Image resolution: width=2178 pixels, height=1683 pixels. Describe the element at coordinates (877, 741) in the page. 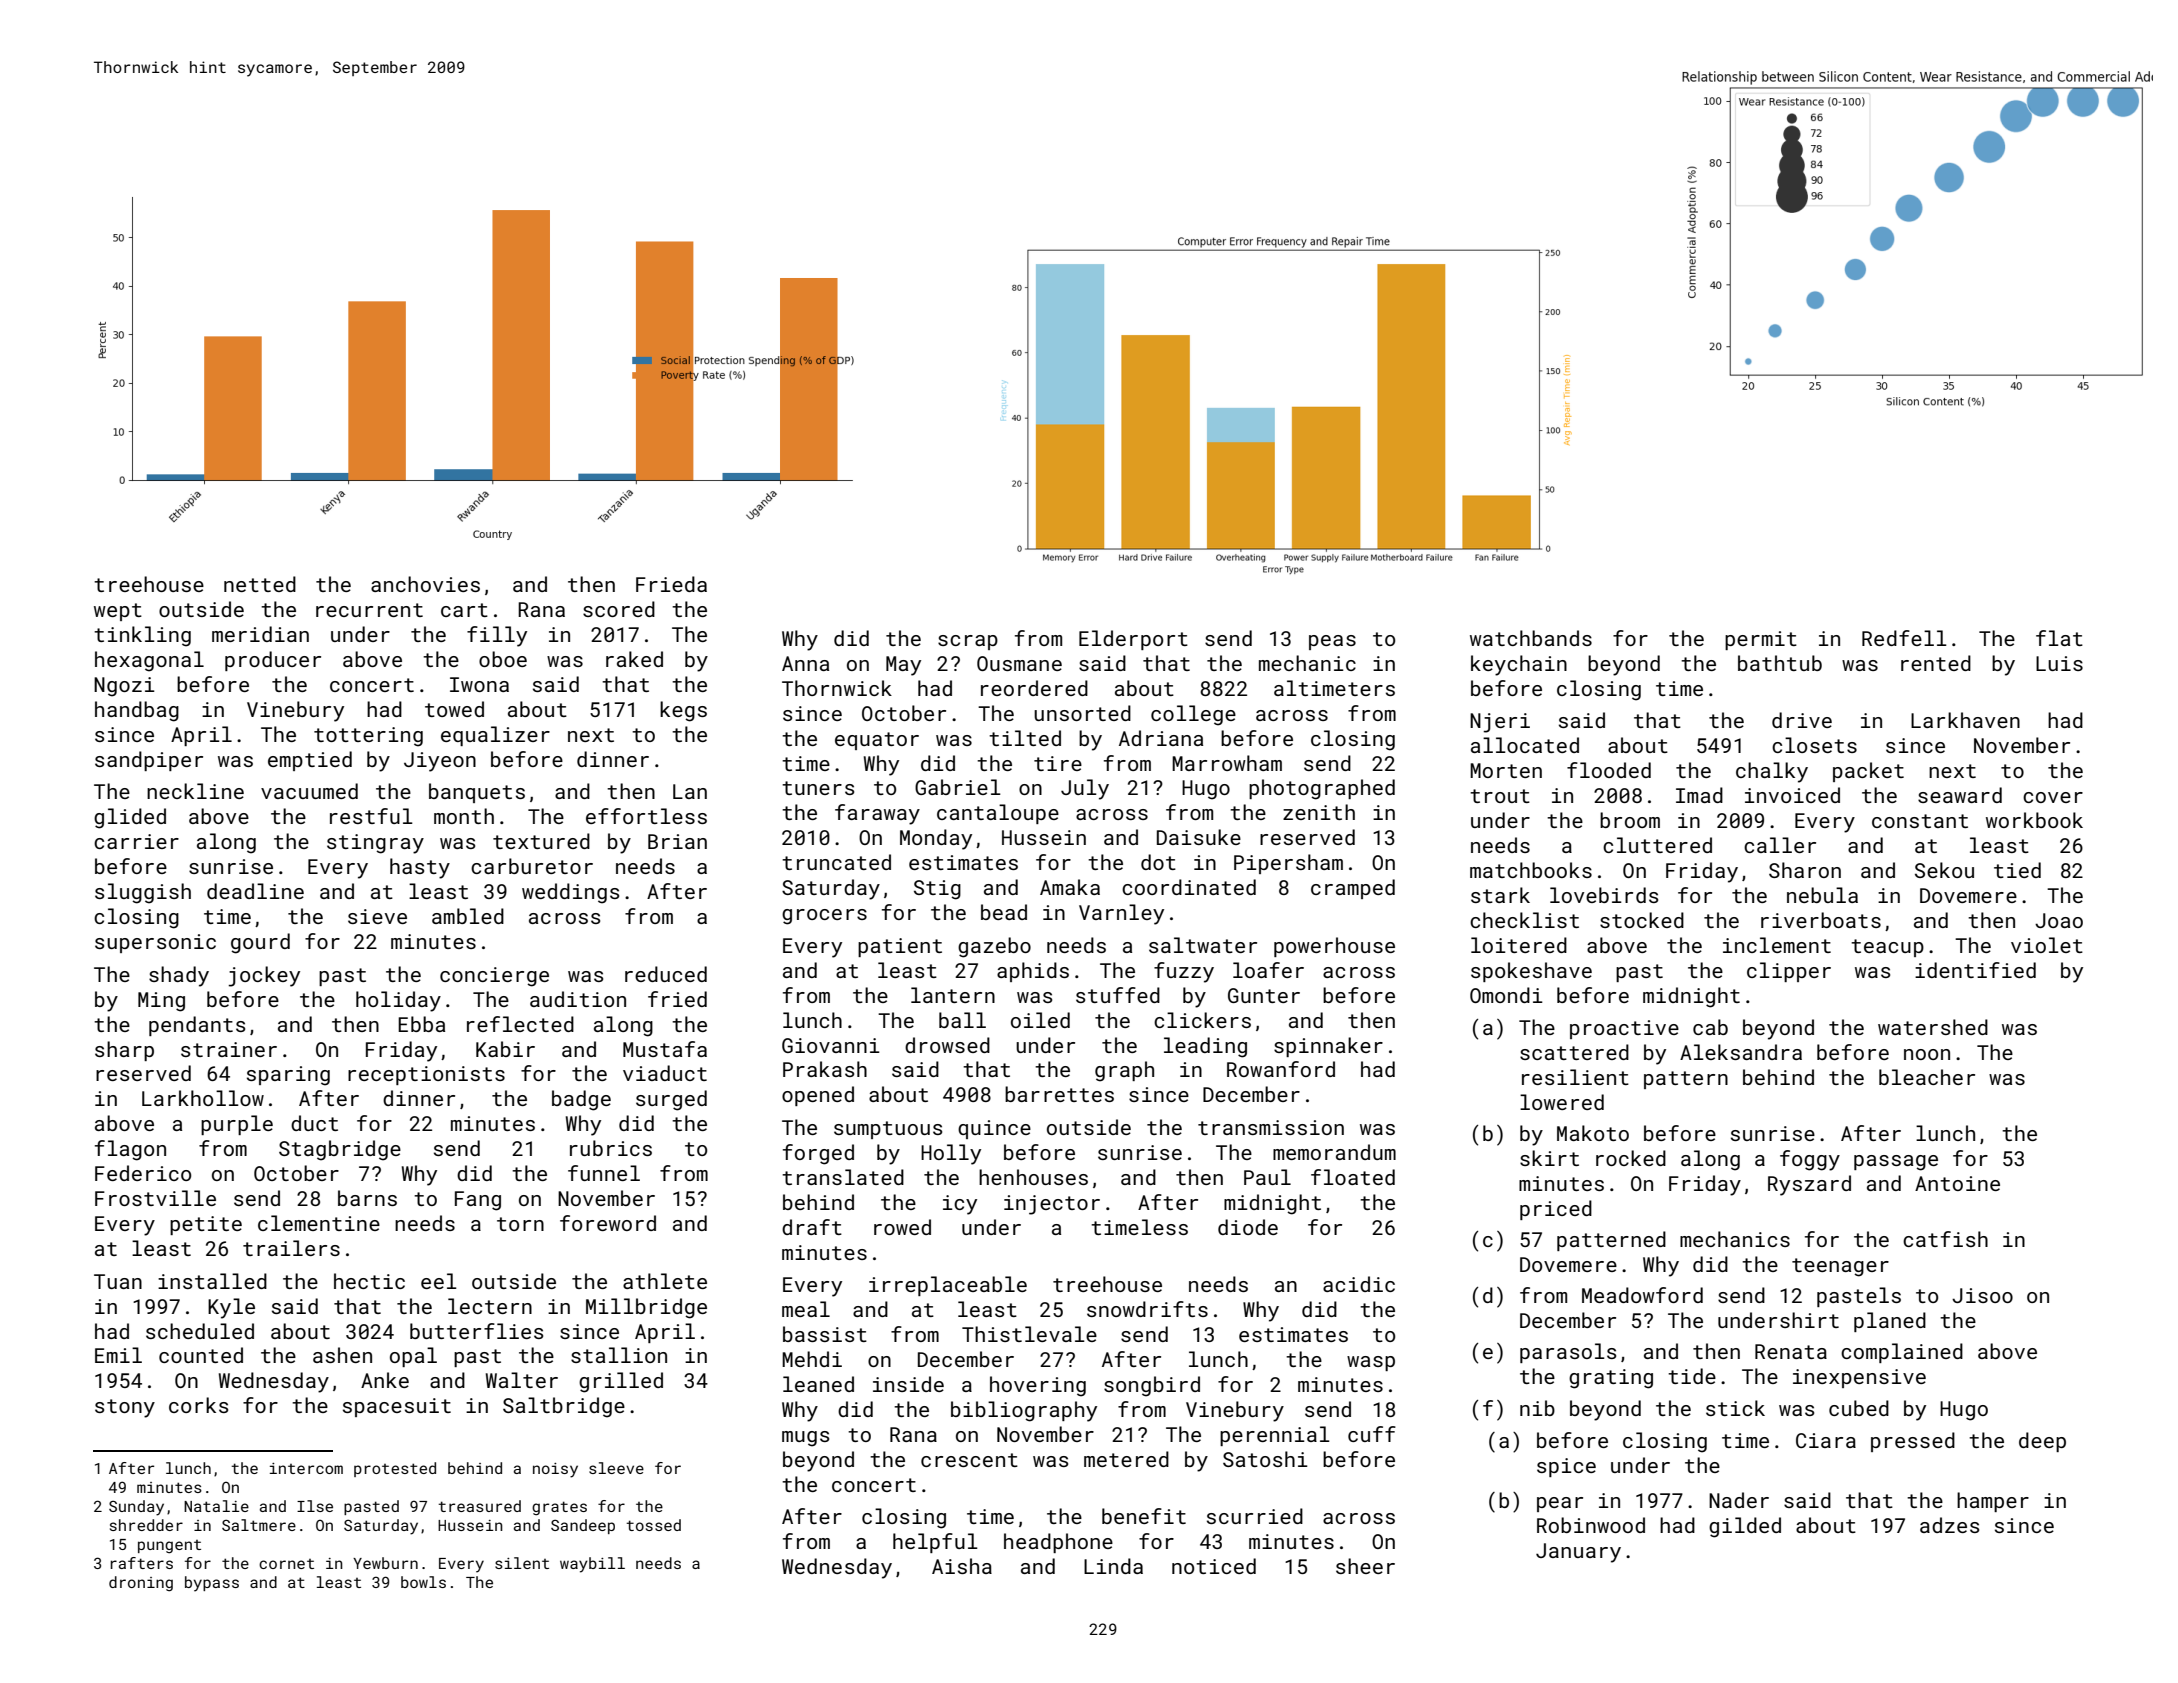

I see `equator` at that location.
